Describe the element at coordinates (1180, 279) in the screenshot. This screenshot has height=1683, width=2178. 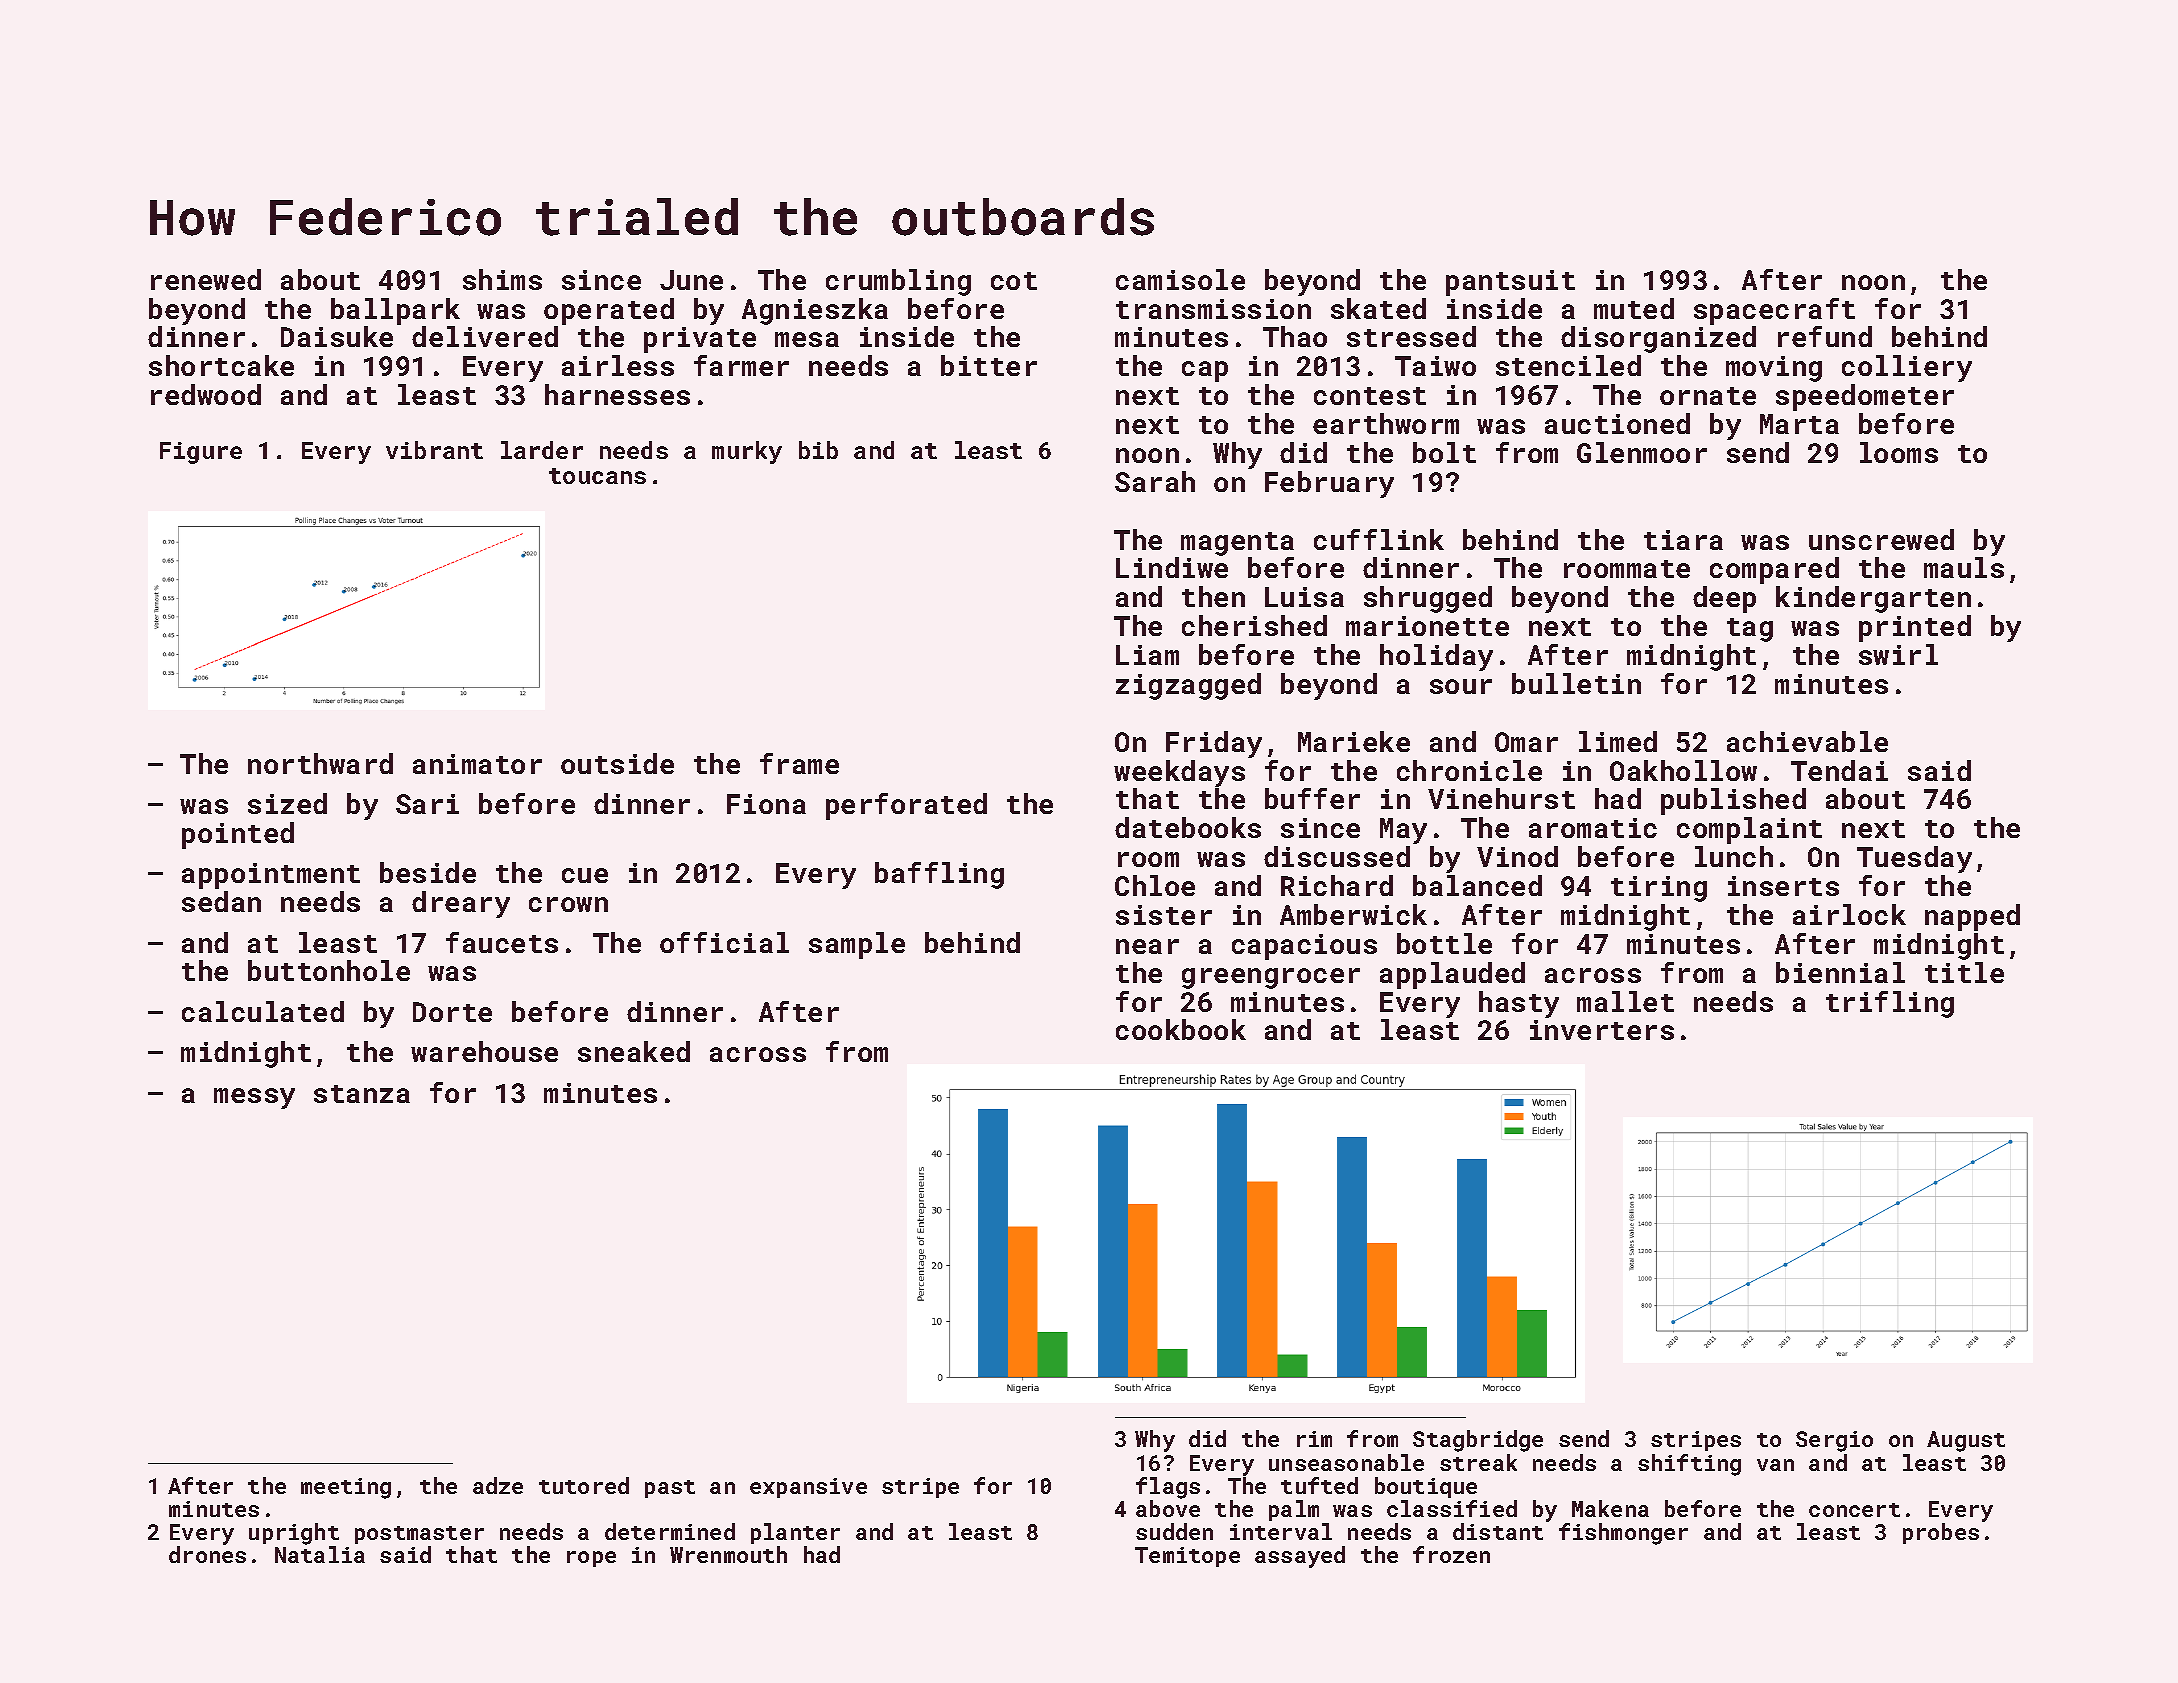
I see `camisole` at that location.
